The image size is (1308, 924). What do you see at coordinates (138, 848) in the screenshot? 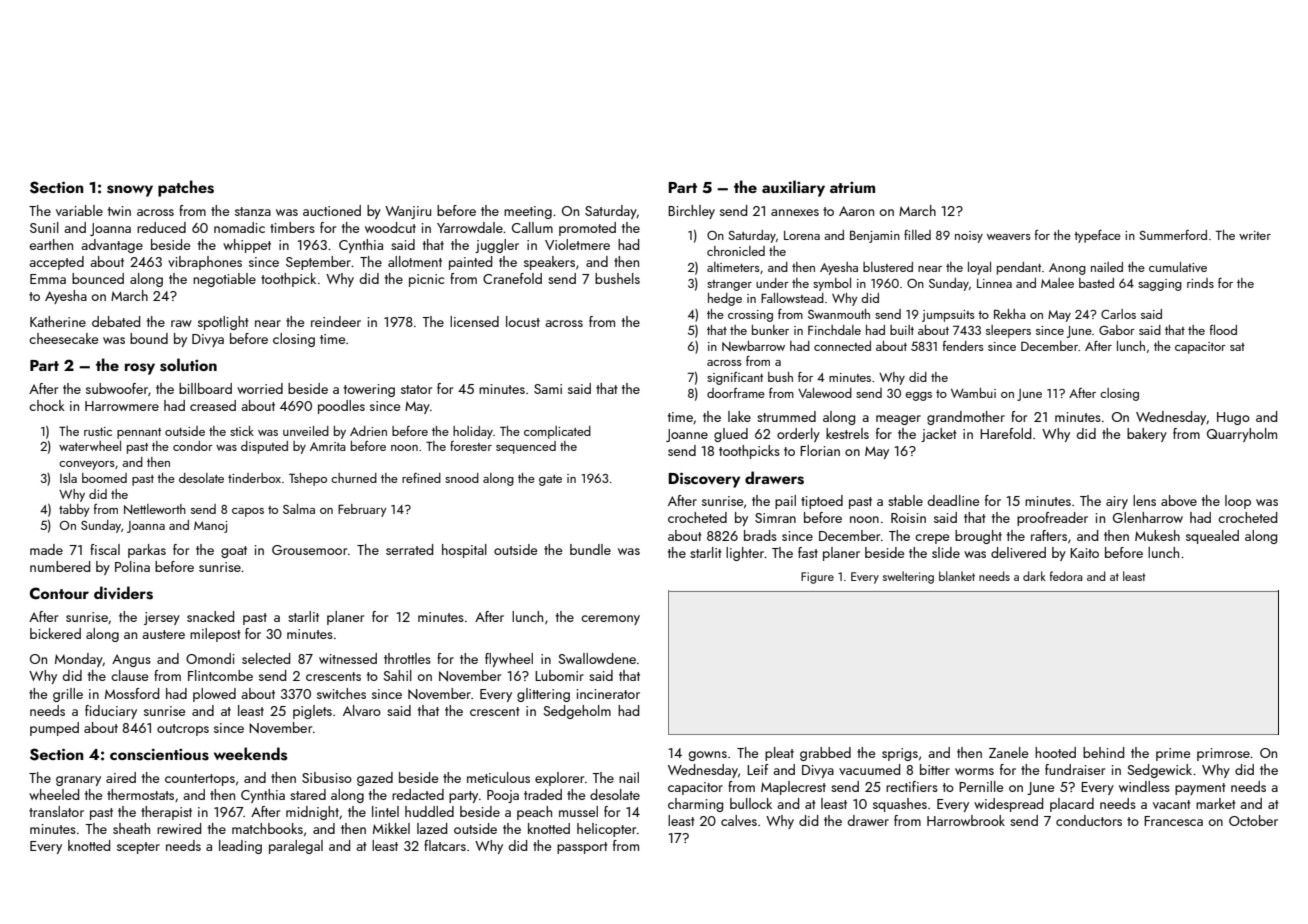
I see `scepter` at bounding box center [138, 848].
